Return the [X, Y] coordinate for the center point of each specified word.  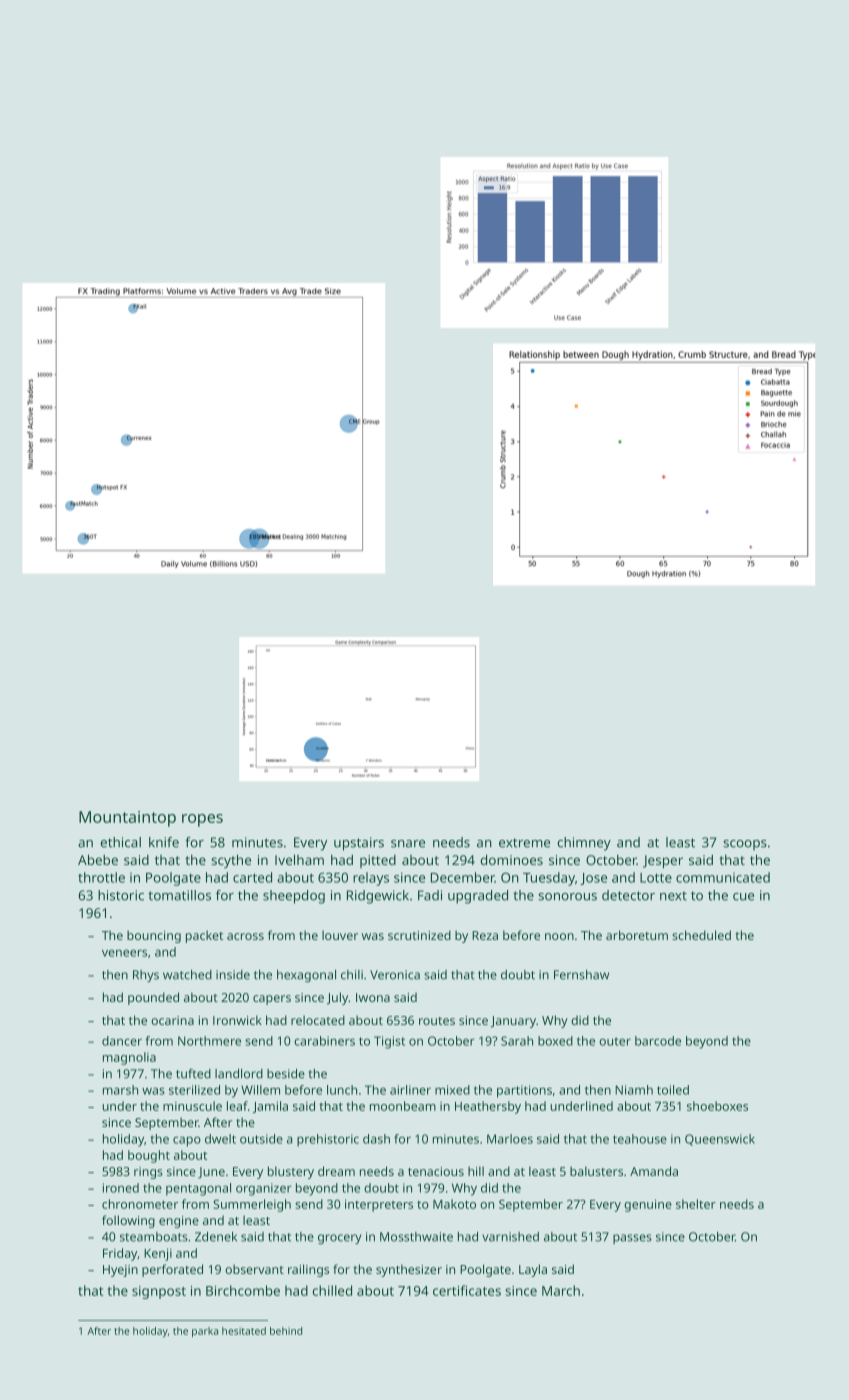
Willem [260, 1090]
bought [149, 1156]
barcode [658, 1041]
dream [336, 1171]
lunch [342, 1090]
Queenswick [720, 1140]
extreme [524, 843]
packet [204, 936]
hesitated [244, 1331]
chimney [584, 844]
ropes [202, 820]
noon [559, 936]
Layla [533, 1270]
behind [286, 1331]
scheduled [701, 935]
